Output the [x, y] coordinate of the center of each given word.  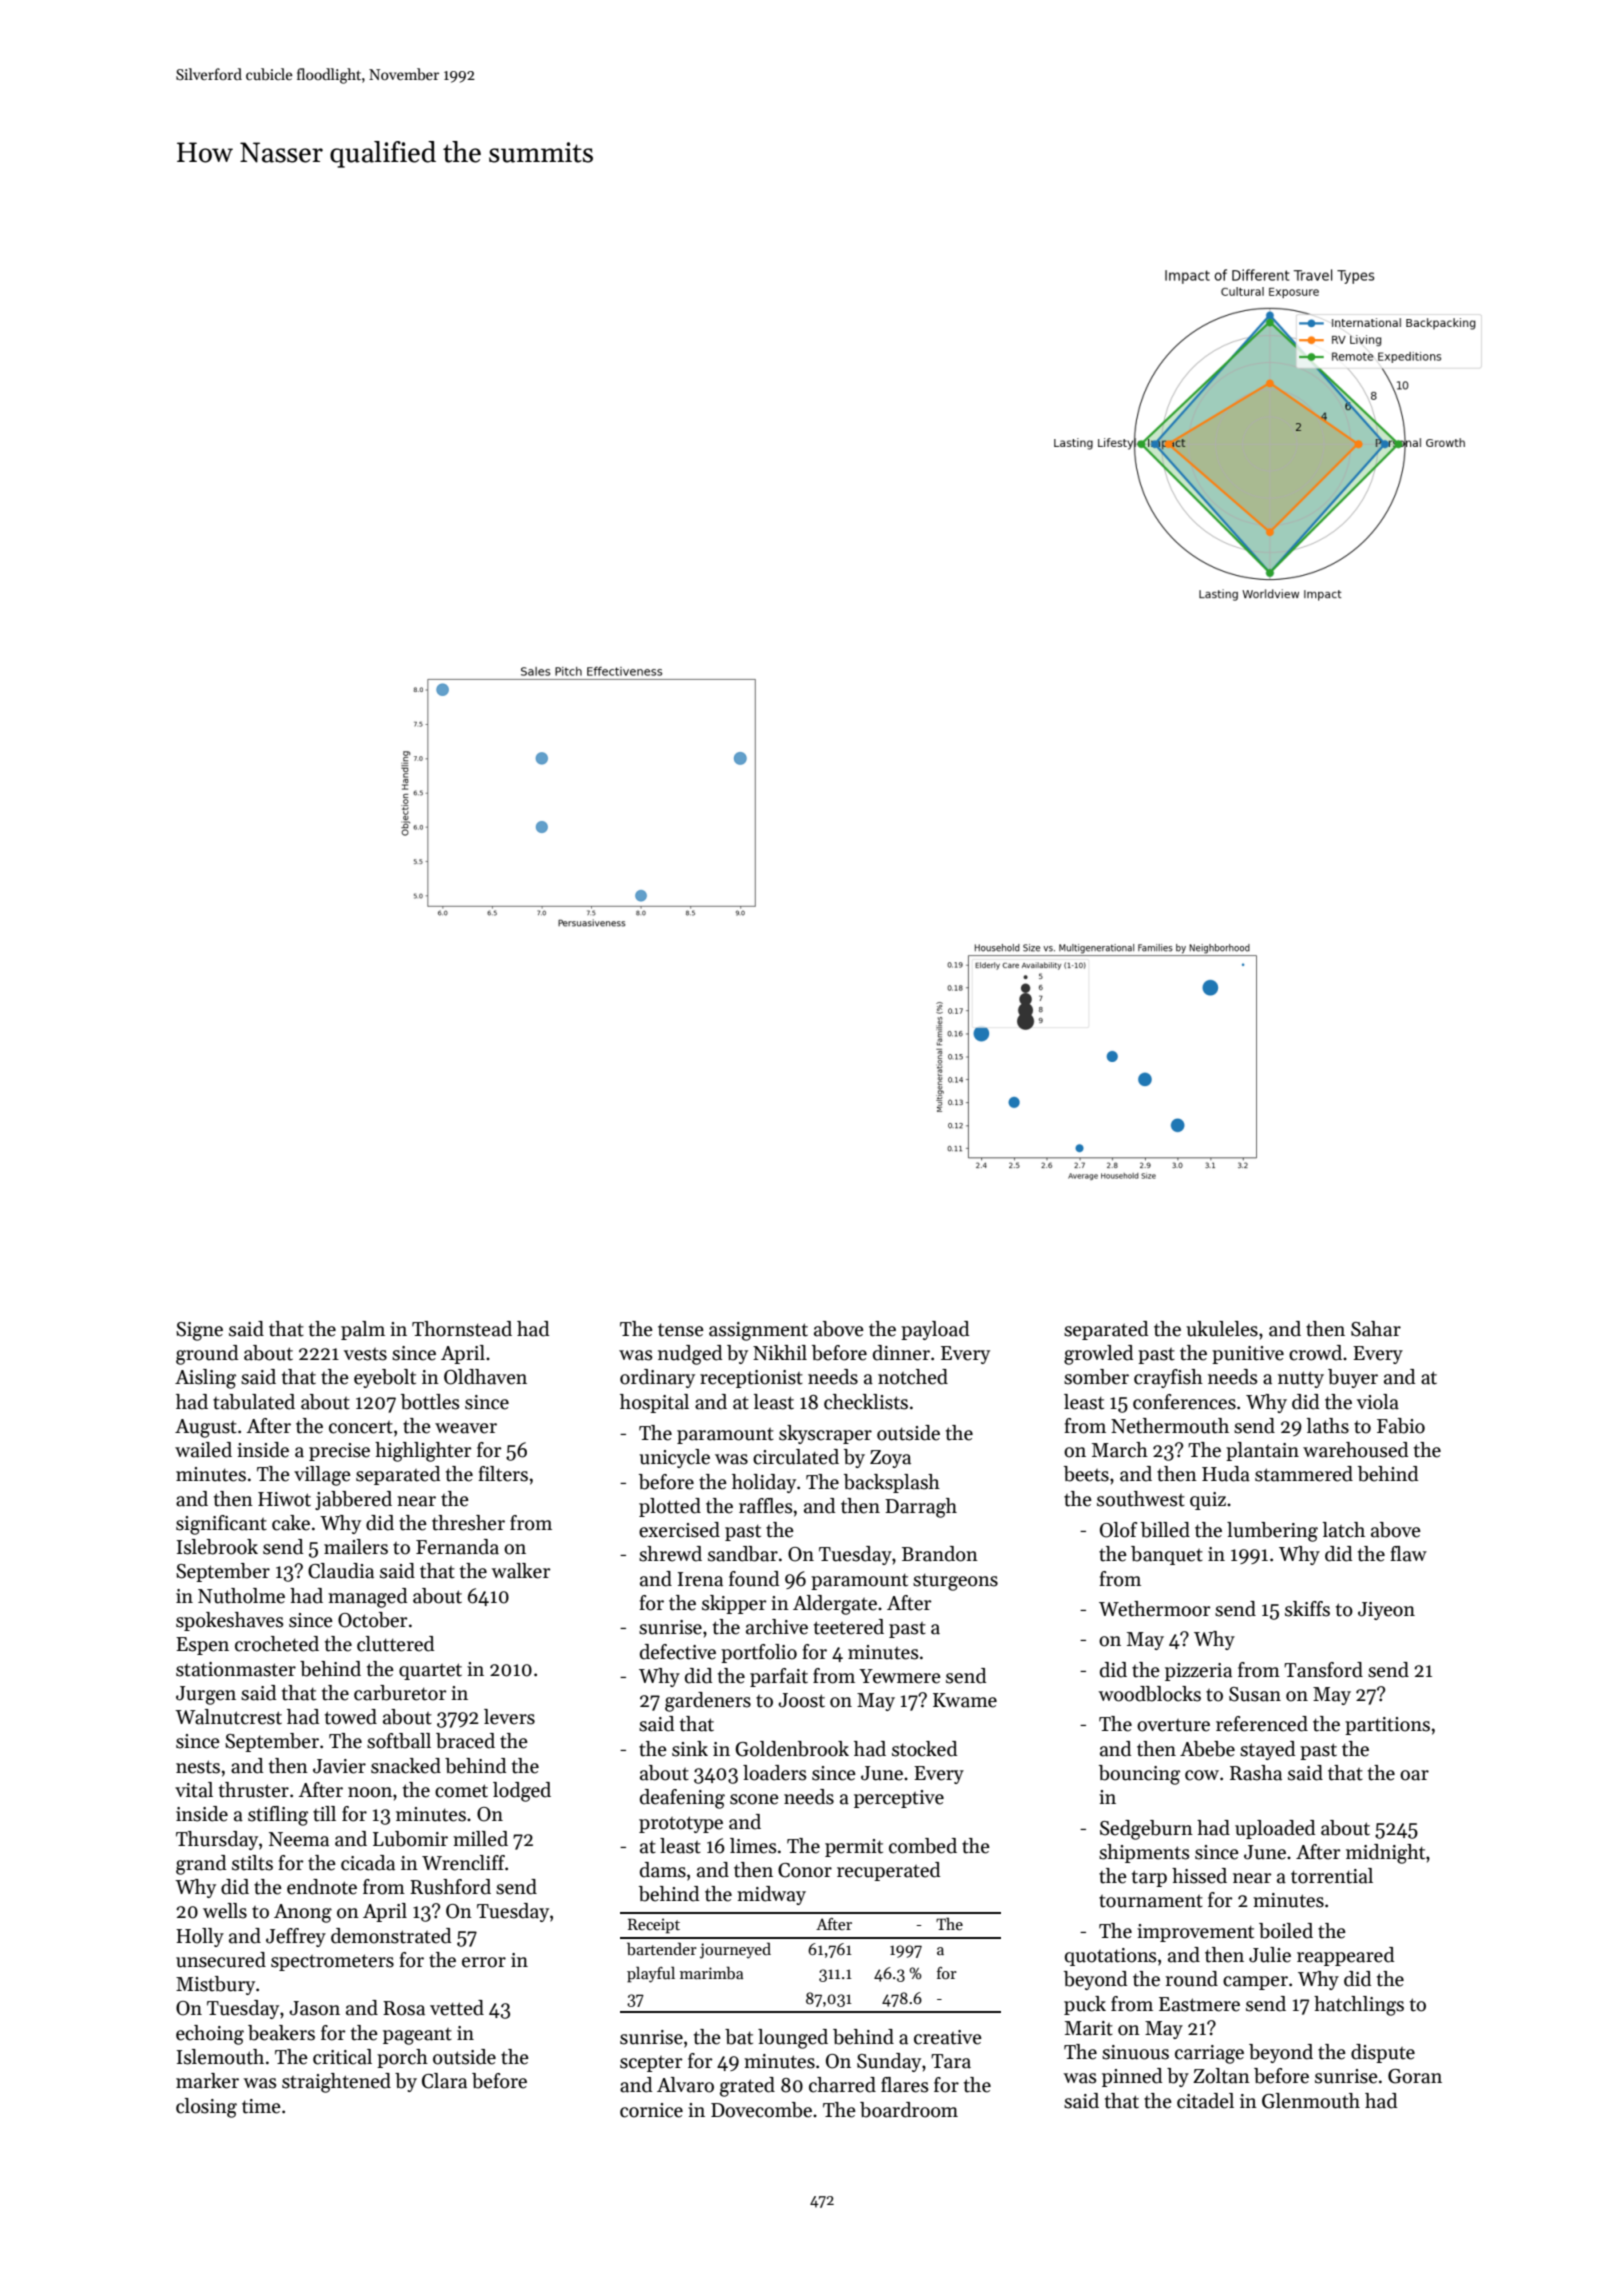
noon [370, 1792]
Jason [314, 2008]
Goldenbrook [792, 1749]
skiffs [1307, 1609]
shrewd [670, 1554]
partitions [1387, 1726]
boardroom [909, 2110]
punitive [1248, 1355]
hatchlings [1359, 2006]
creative [948, 2037]
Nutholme [241, 1596]
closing [206, 2108]
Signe [199, 1331]
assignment [758, 1331]
